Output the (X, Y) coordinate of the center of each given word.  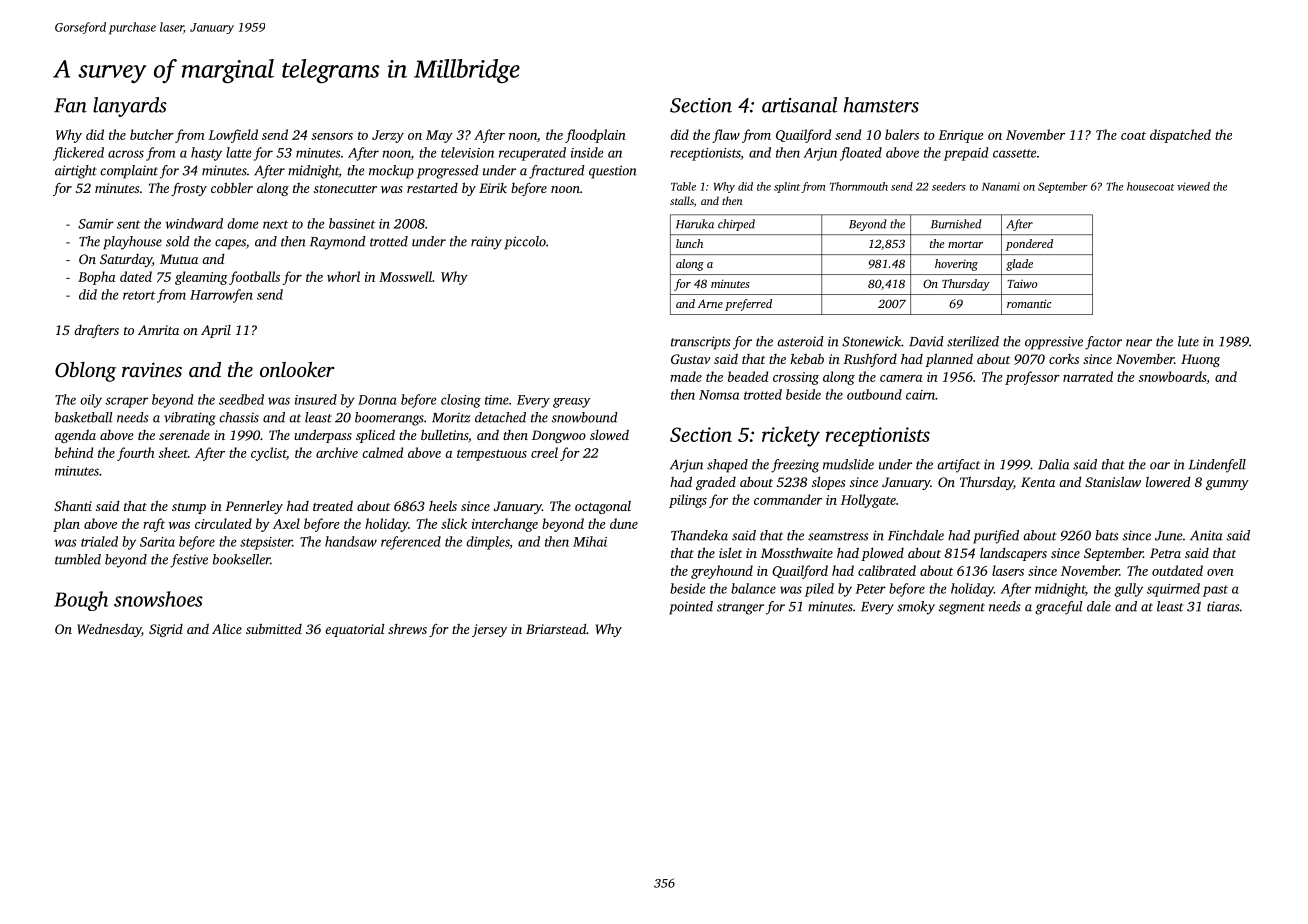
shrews (407, 629)
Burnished (956, 224)
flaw (726, 136)
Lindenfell (1217, 466)
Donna (377, 400)
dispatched (1180, 136)
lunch (689, 243)
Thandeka (699, 535)
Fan (70, 105)
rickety (791, 436)
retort (139, 295)
